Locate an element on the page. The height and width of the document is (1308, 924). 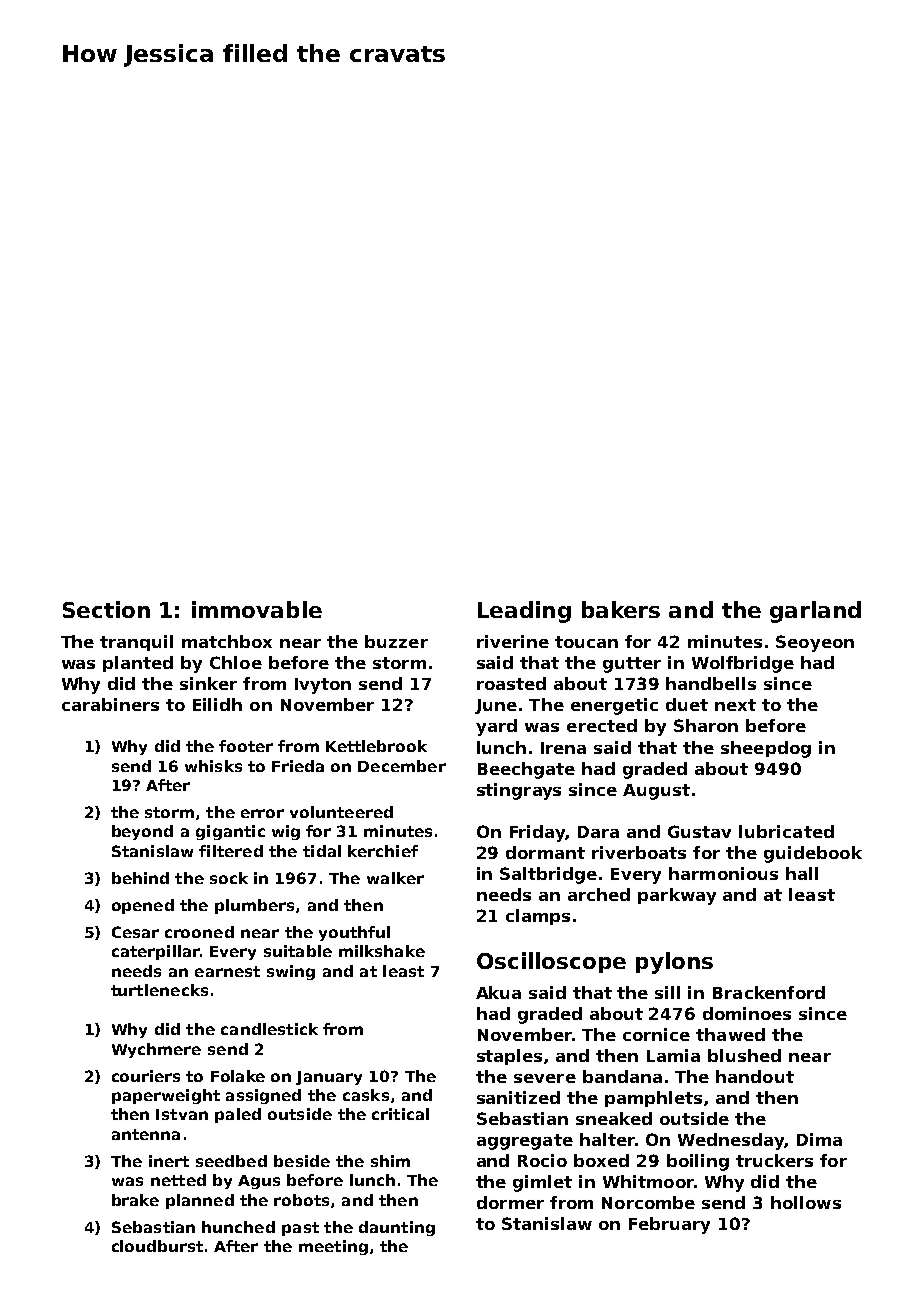
immovable is located at coordinates (257, 609).
